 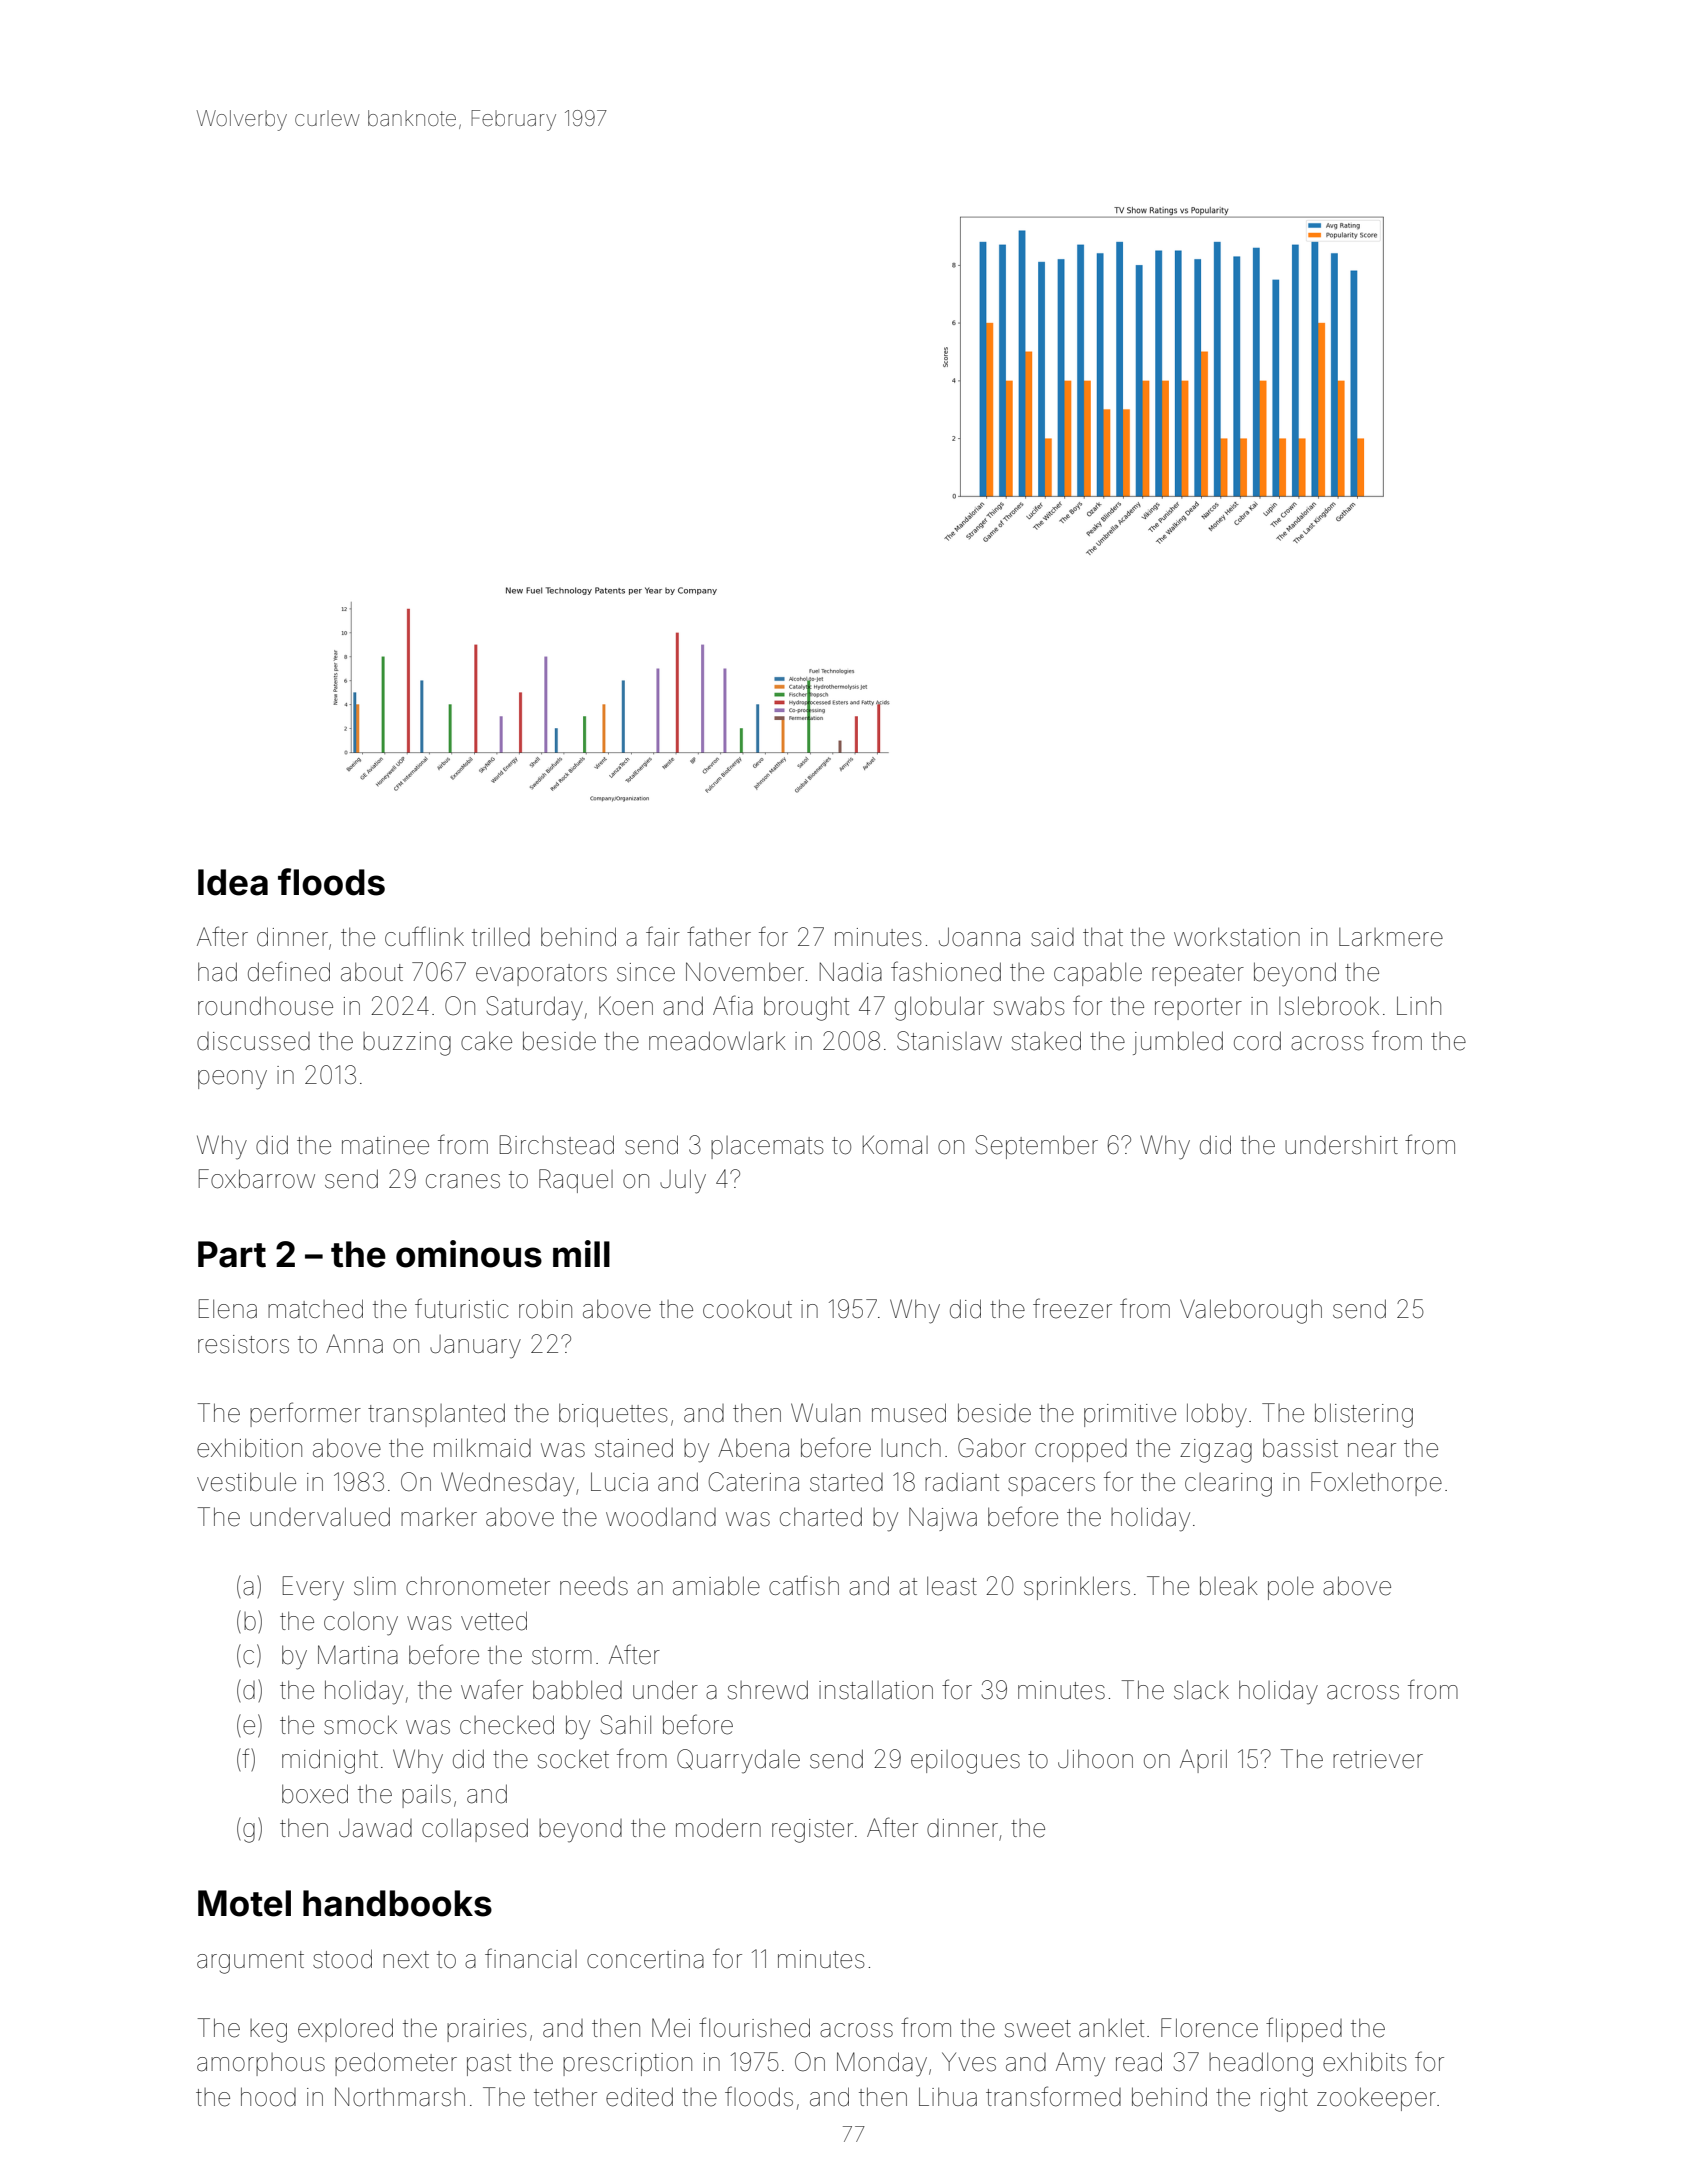 I want to click on Northmarsh, so click(x=400, y=2097).
